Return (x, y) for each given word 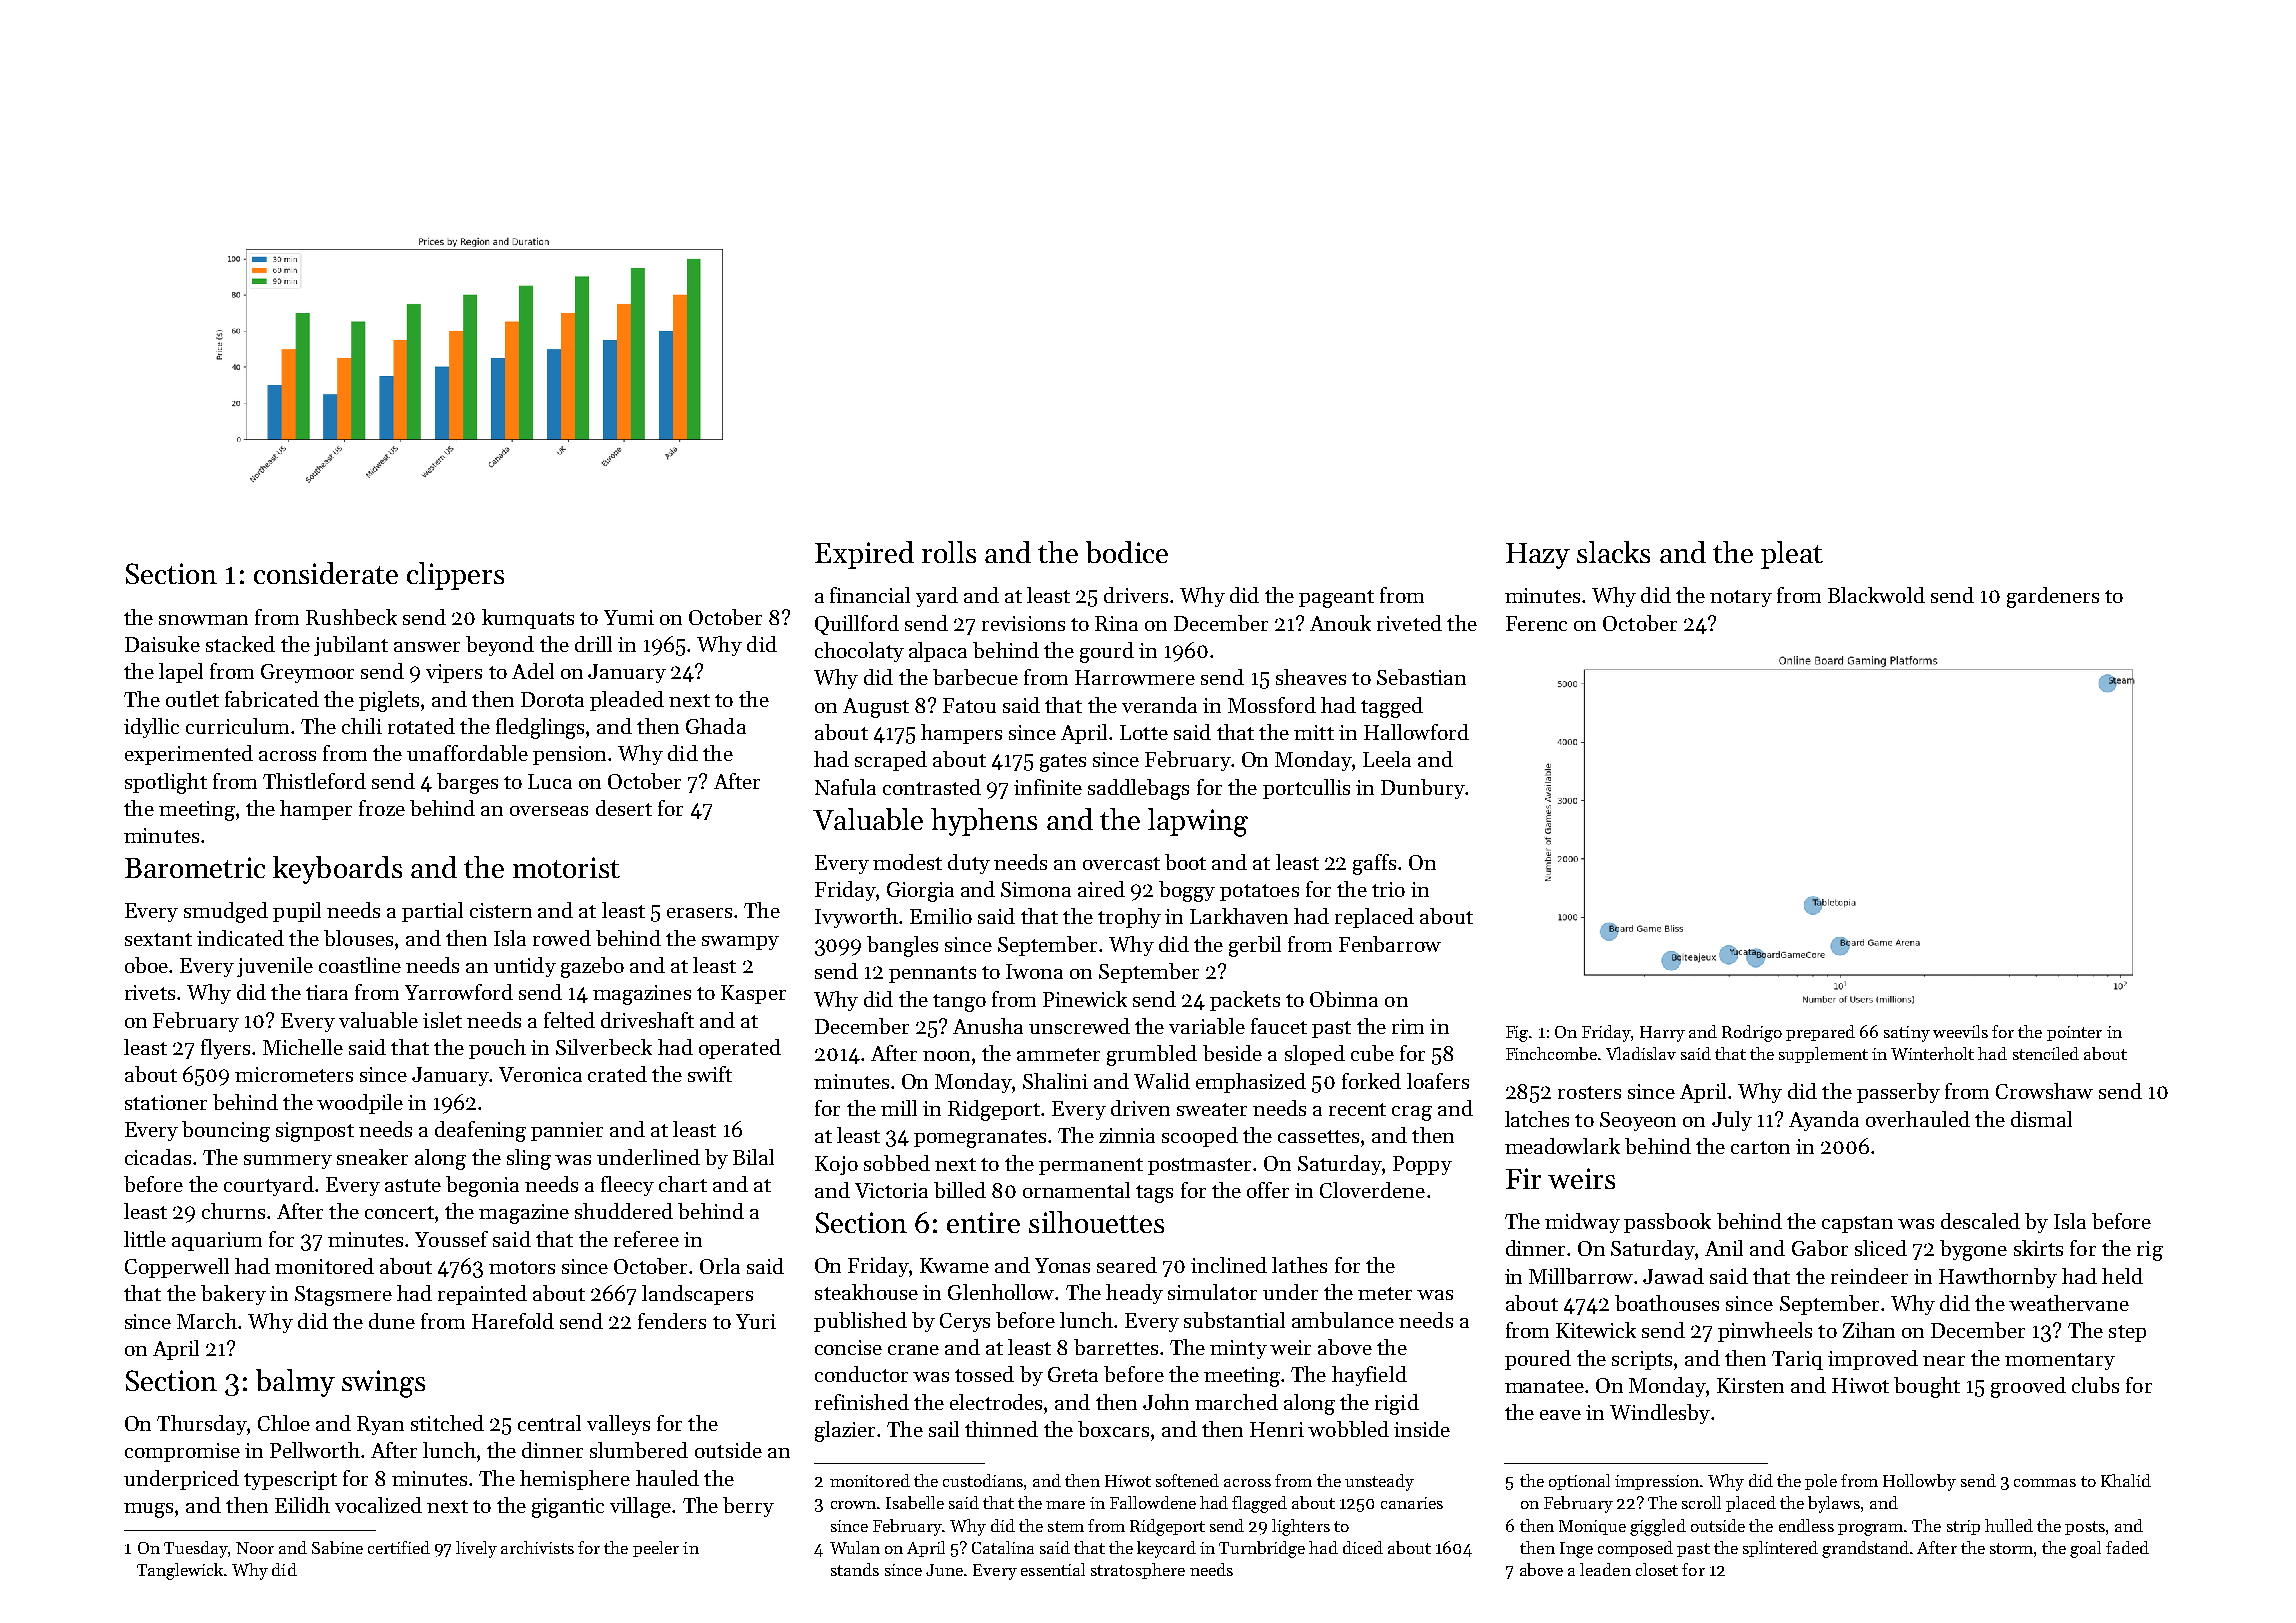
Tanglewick (180, 1571)
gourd (1107, 652)
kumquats (528, 619)
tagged (1392, 707)
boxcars (1113, 1429)
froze (382, 808)
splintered (1780, 1549)
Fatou (969, 705)
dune (392, 1321)
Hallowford (1416, 732)
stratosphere (1138, 1571)
